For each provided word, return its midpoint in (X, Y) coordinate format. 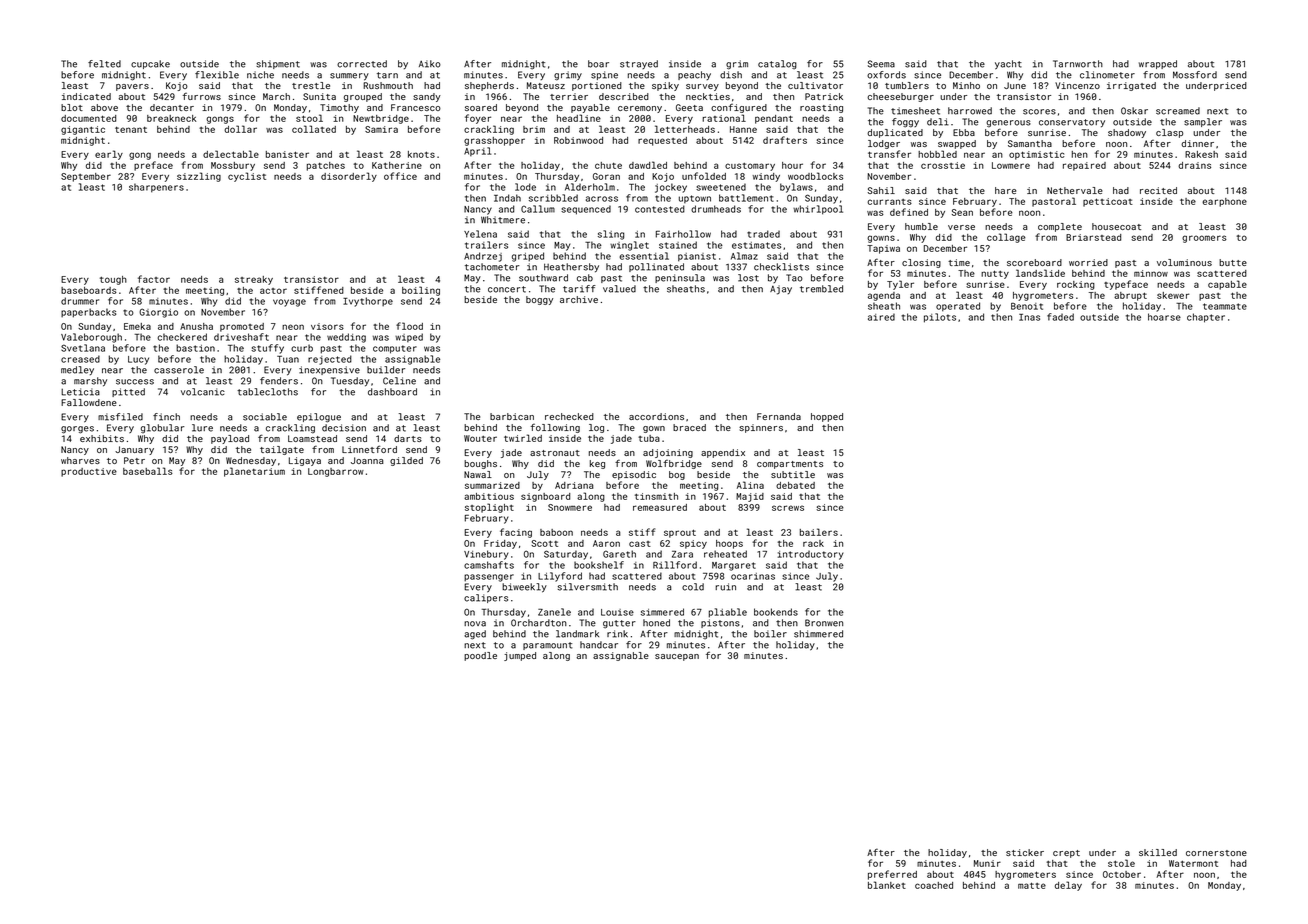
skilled (1158, 852)
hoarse (1164, 317)
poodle (480, 656)
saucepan (677, 657)
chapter (1206, 318)
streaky (254, 280)
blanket (887, 885)
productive (89, 472)
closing (921, 263)
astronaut (555, 453)
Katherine (397, 165)
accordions (656, 416)
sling (611, 235)
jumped (520, 656)
